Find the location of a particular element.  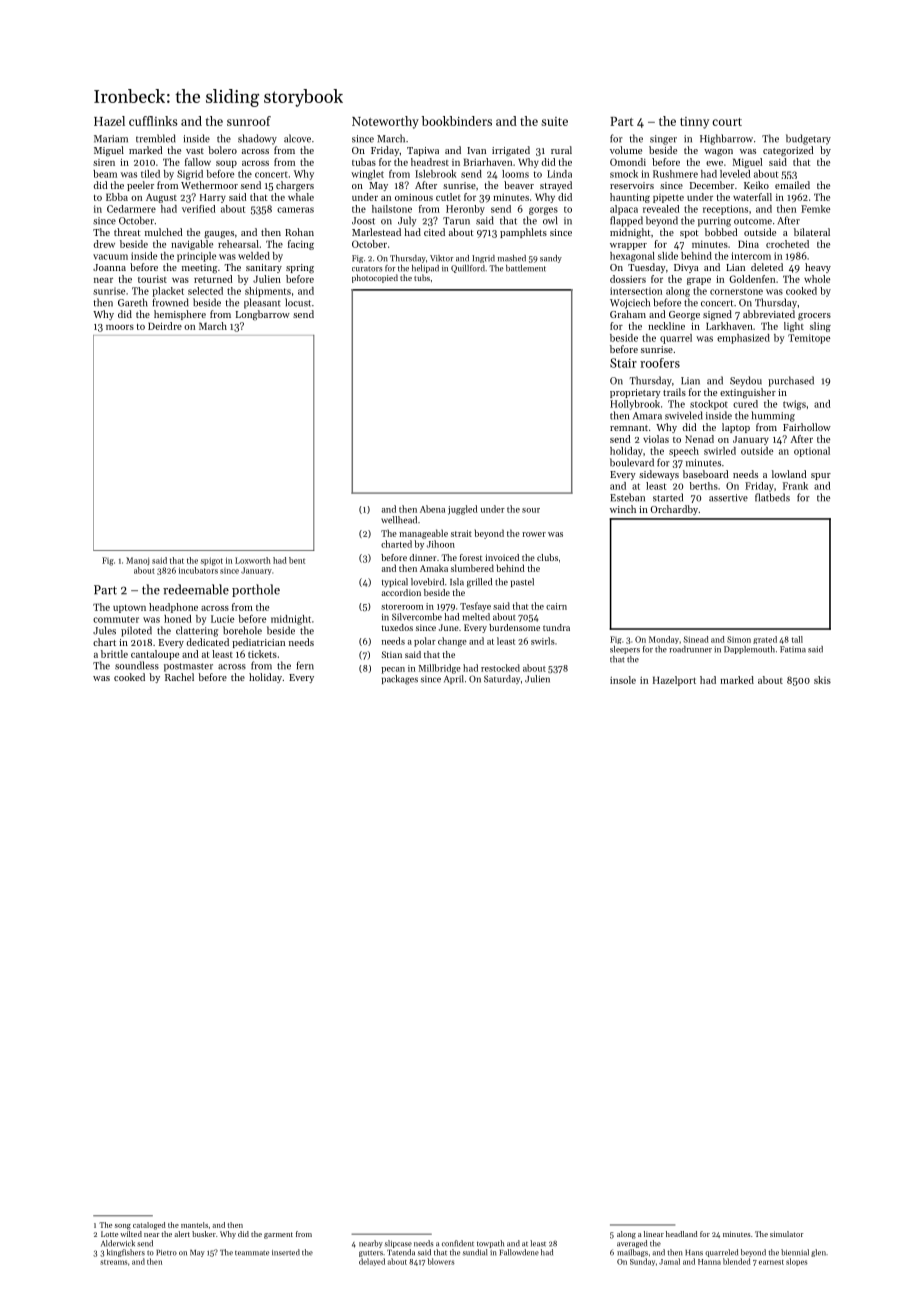

fern is located at coordinates (305, 665).
